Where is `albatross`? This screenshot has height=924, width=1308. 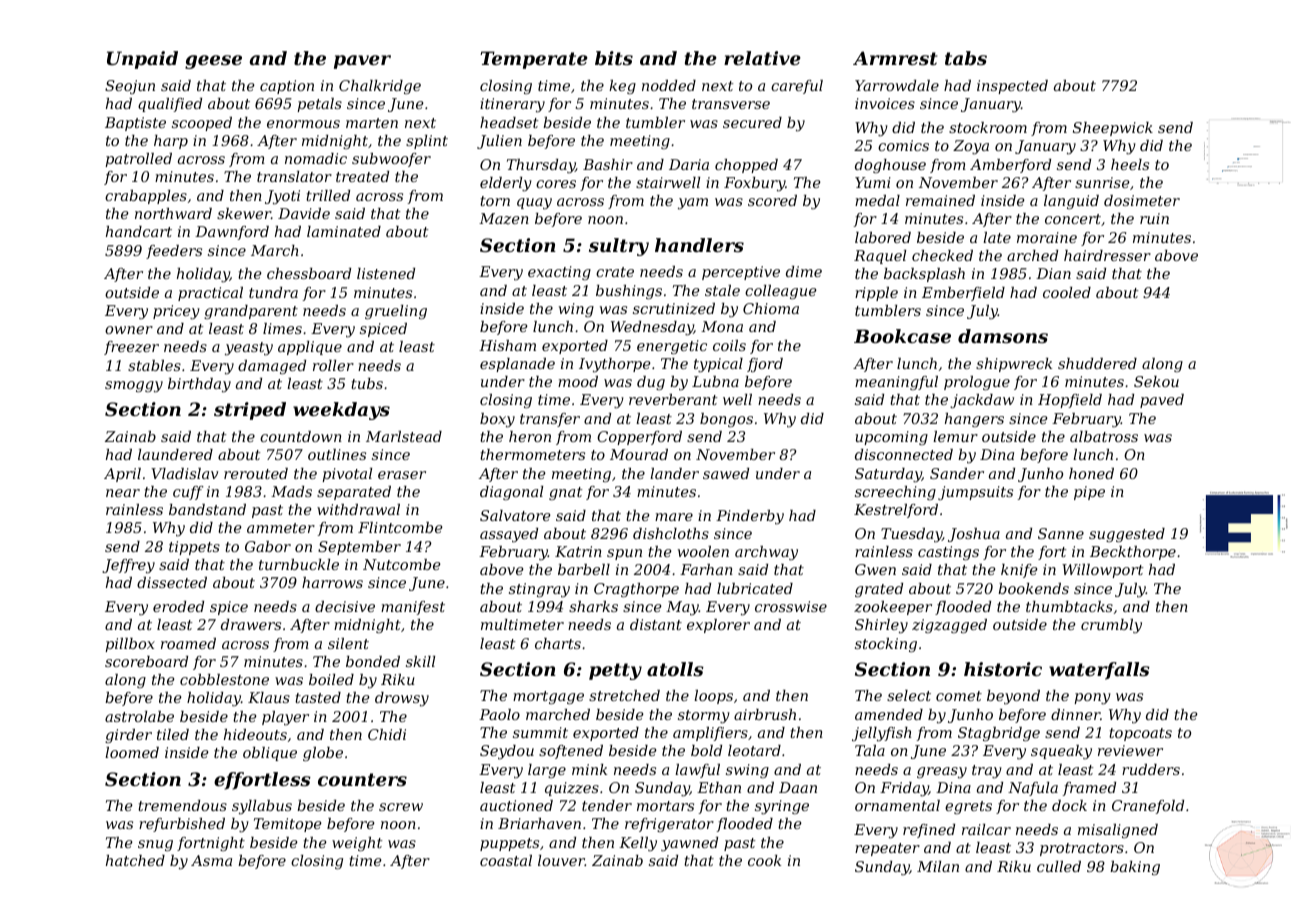 albatross is located at coordinates (1104, 436).
